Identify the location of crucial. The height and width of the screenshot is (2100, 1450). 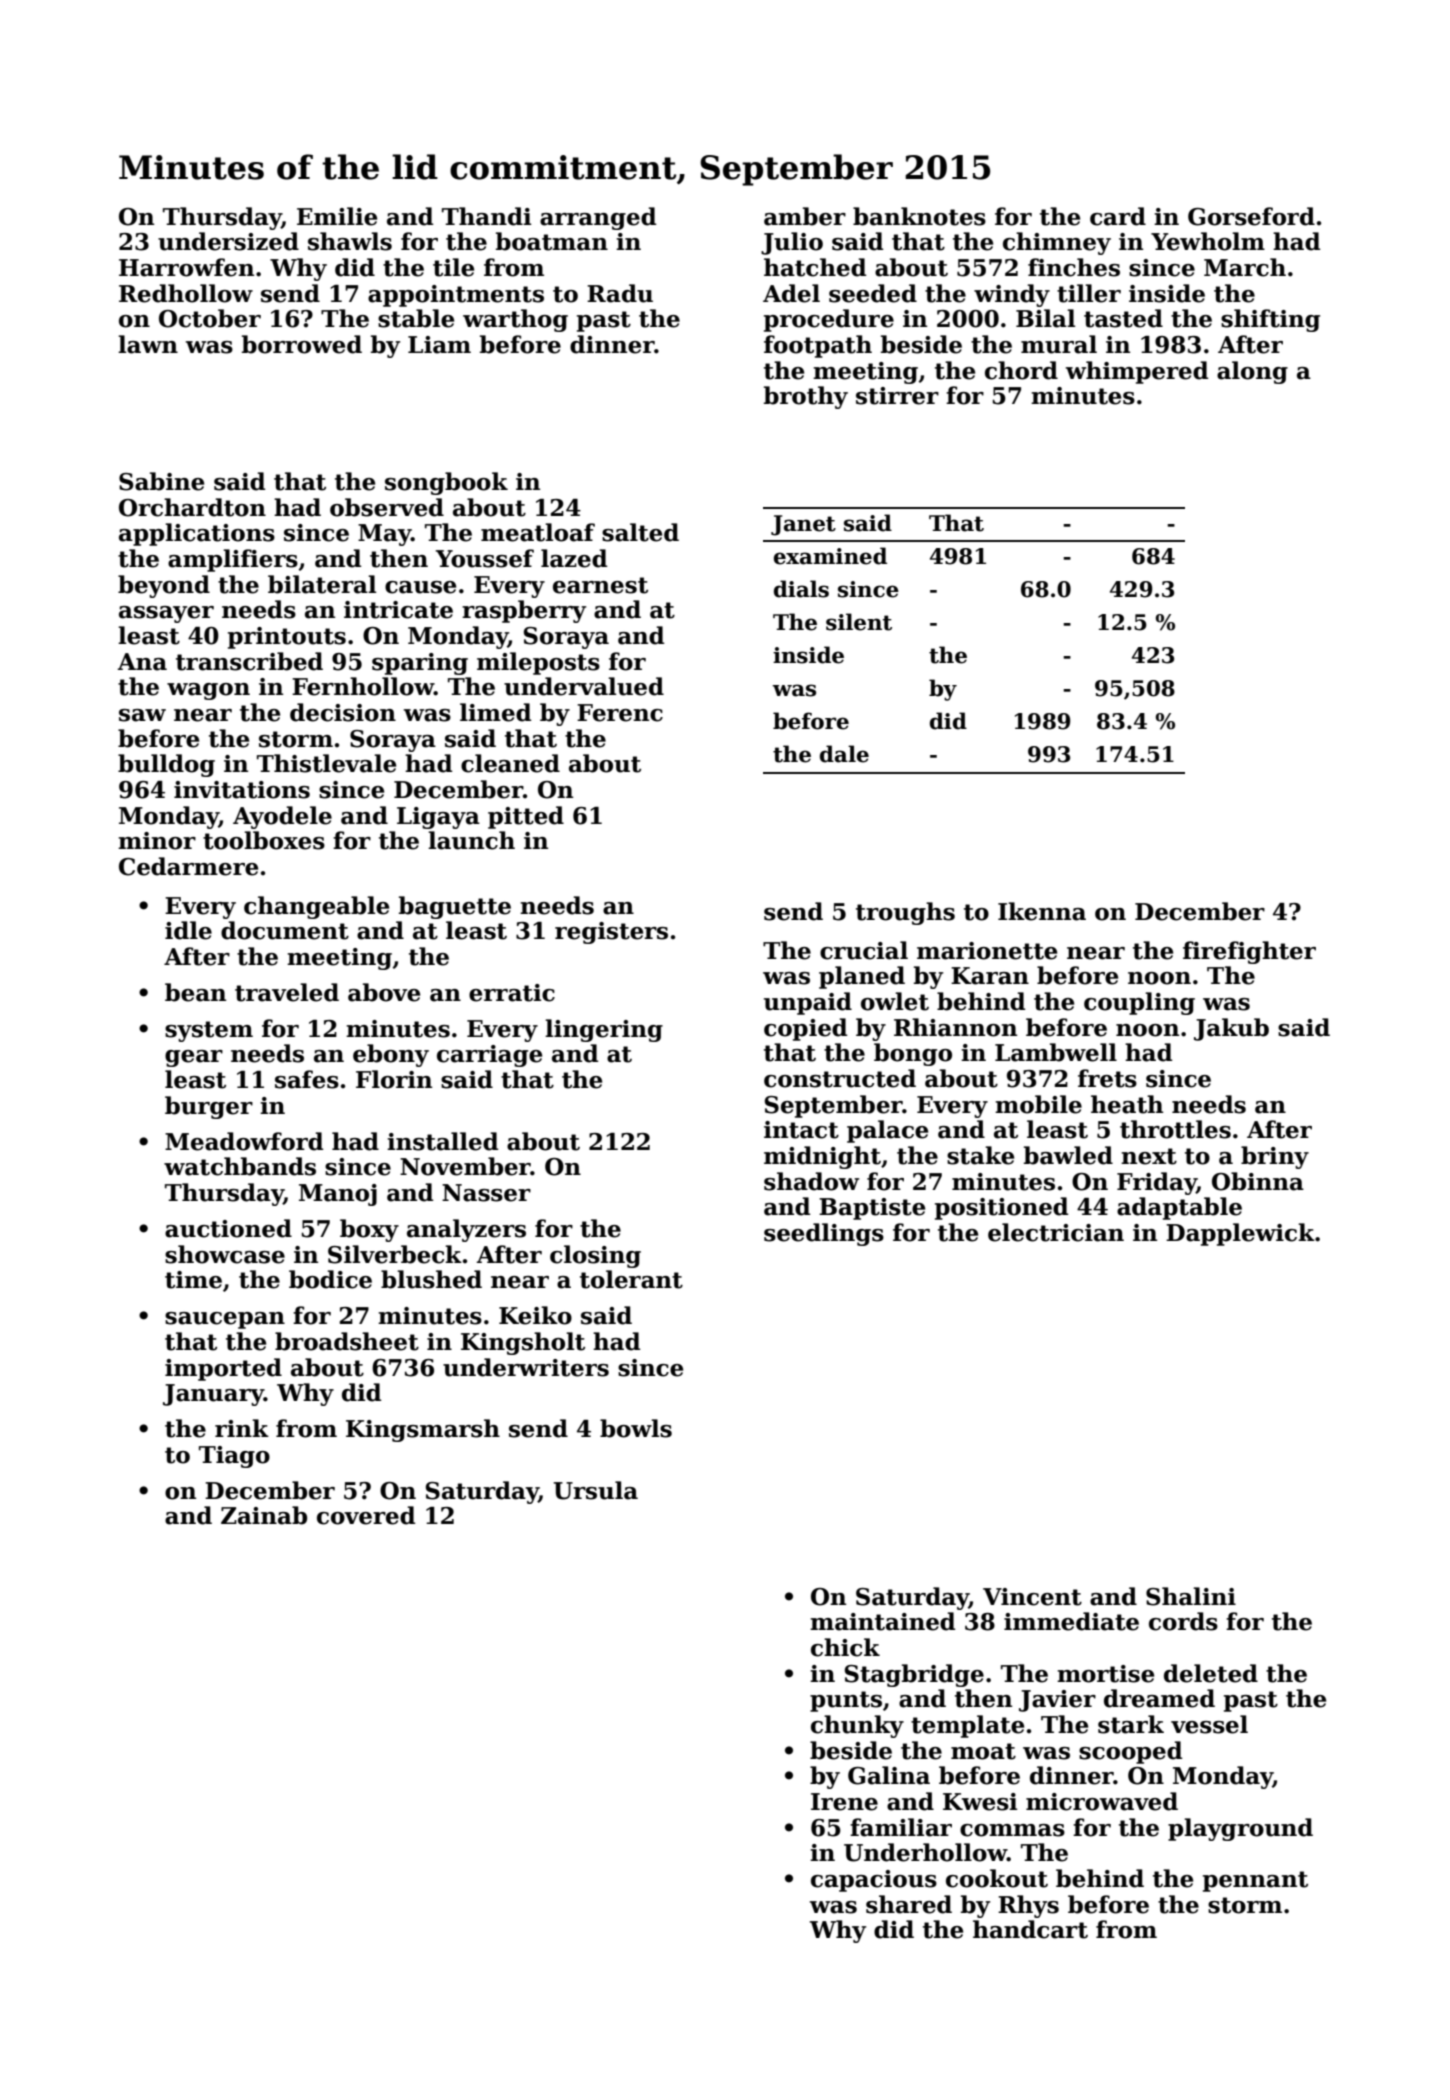
(864, 950).
